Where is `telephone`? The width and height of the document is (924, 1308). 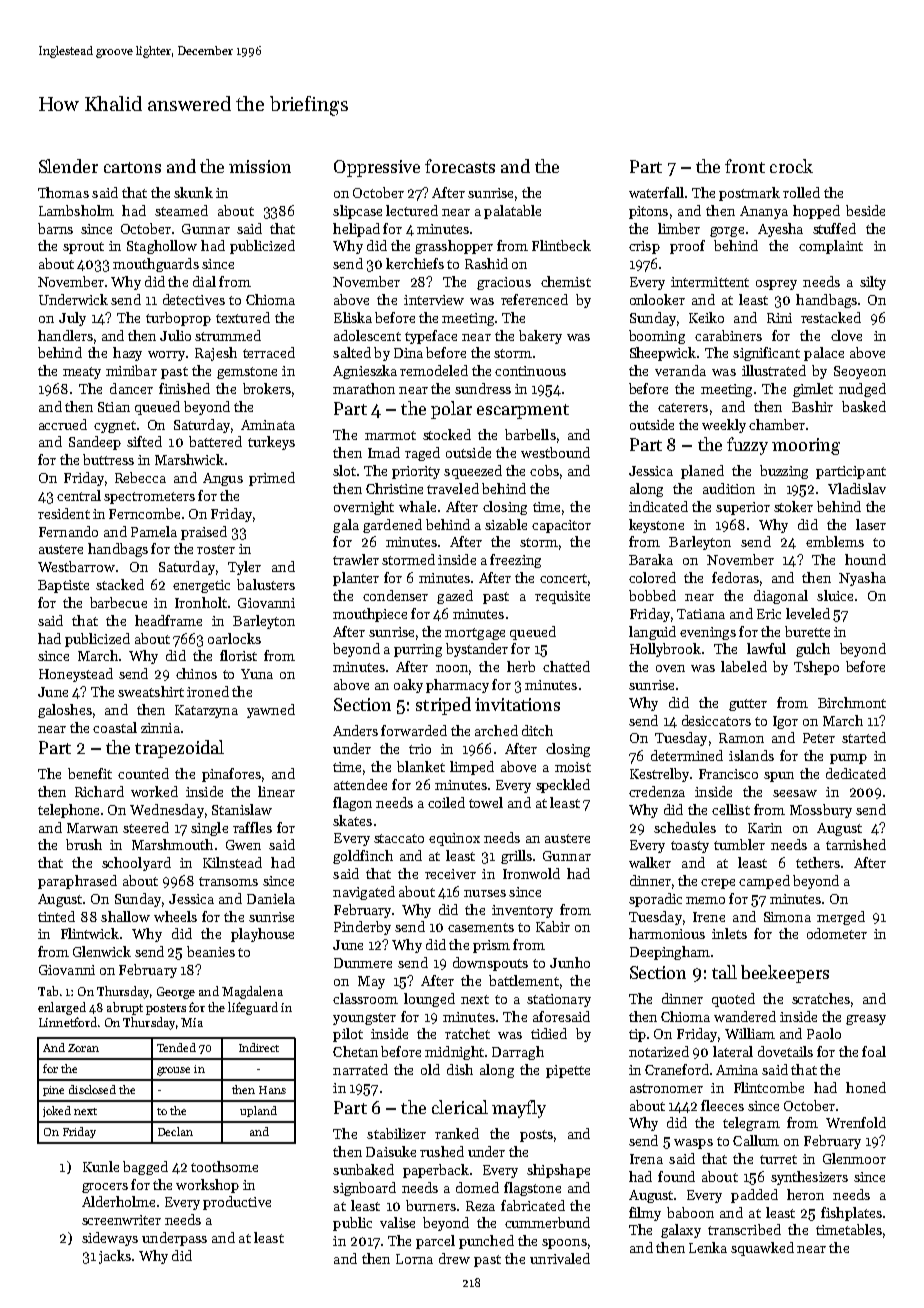
telephone is located at coordinates (68, 811).
